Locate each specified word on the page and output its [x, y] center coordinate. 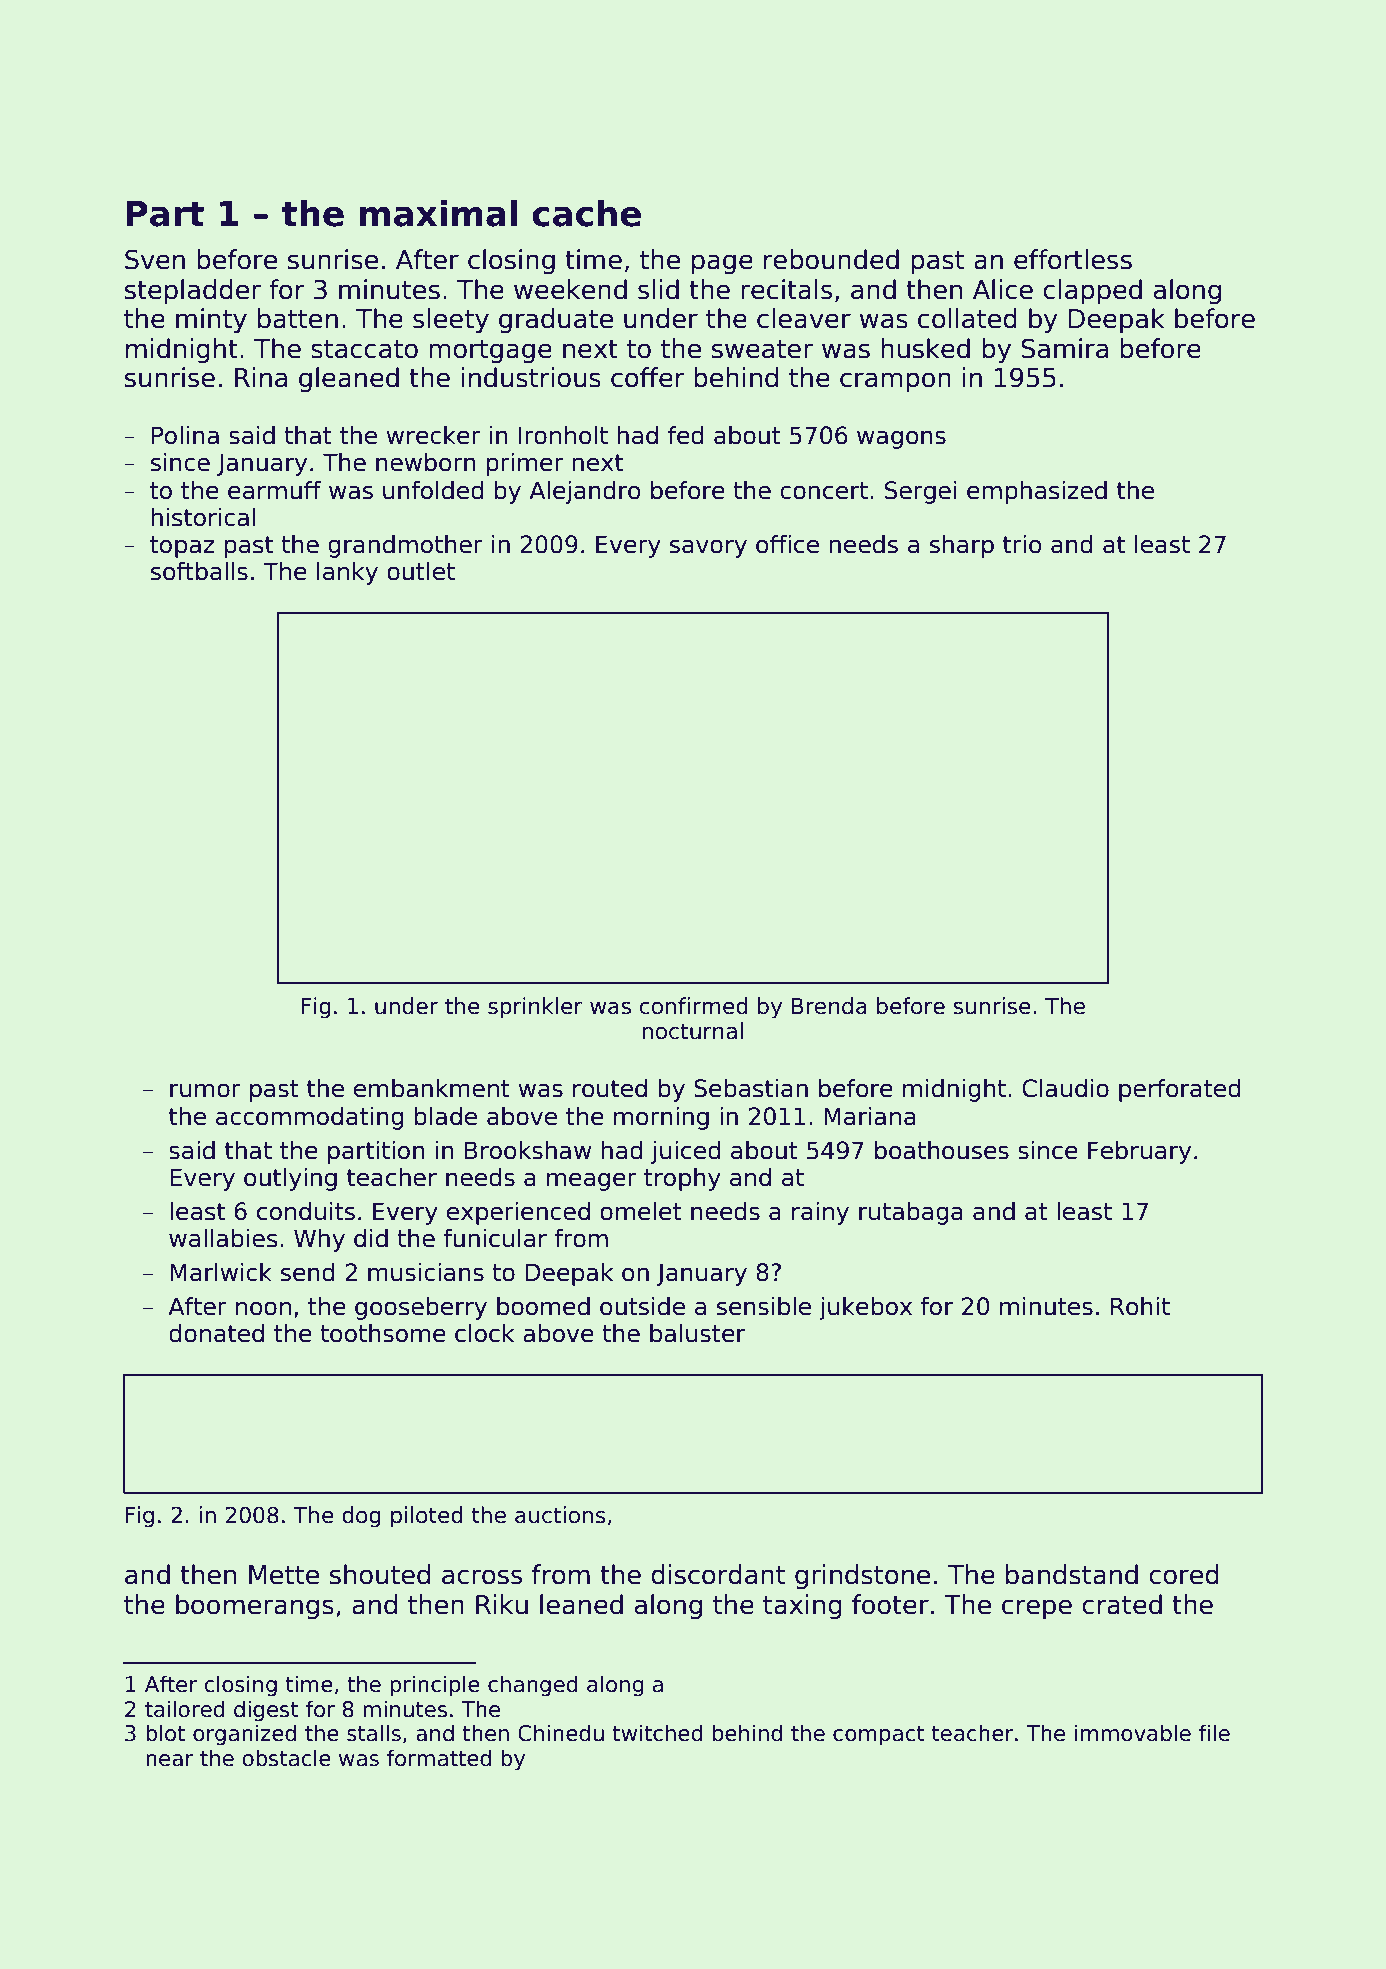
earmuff [274, 490]
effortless [1073, 259]
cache [586, 213]
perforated [1180, 1090]
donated [216, 1333]
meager [592, 1181]
